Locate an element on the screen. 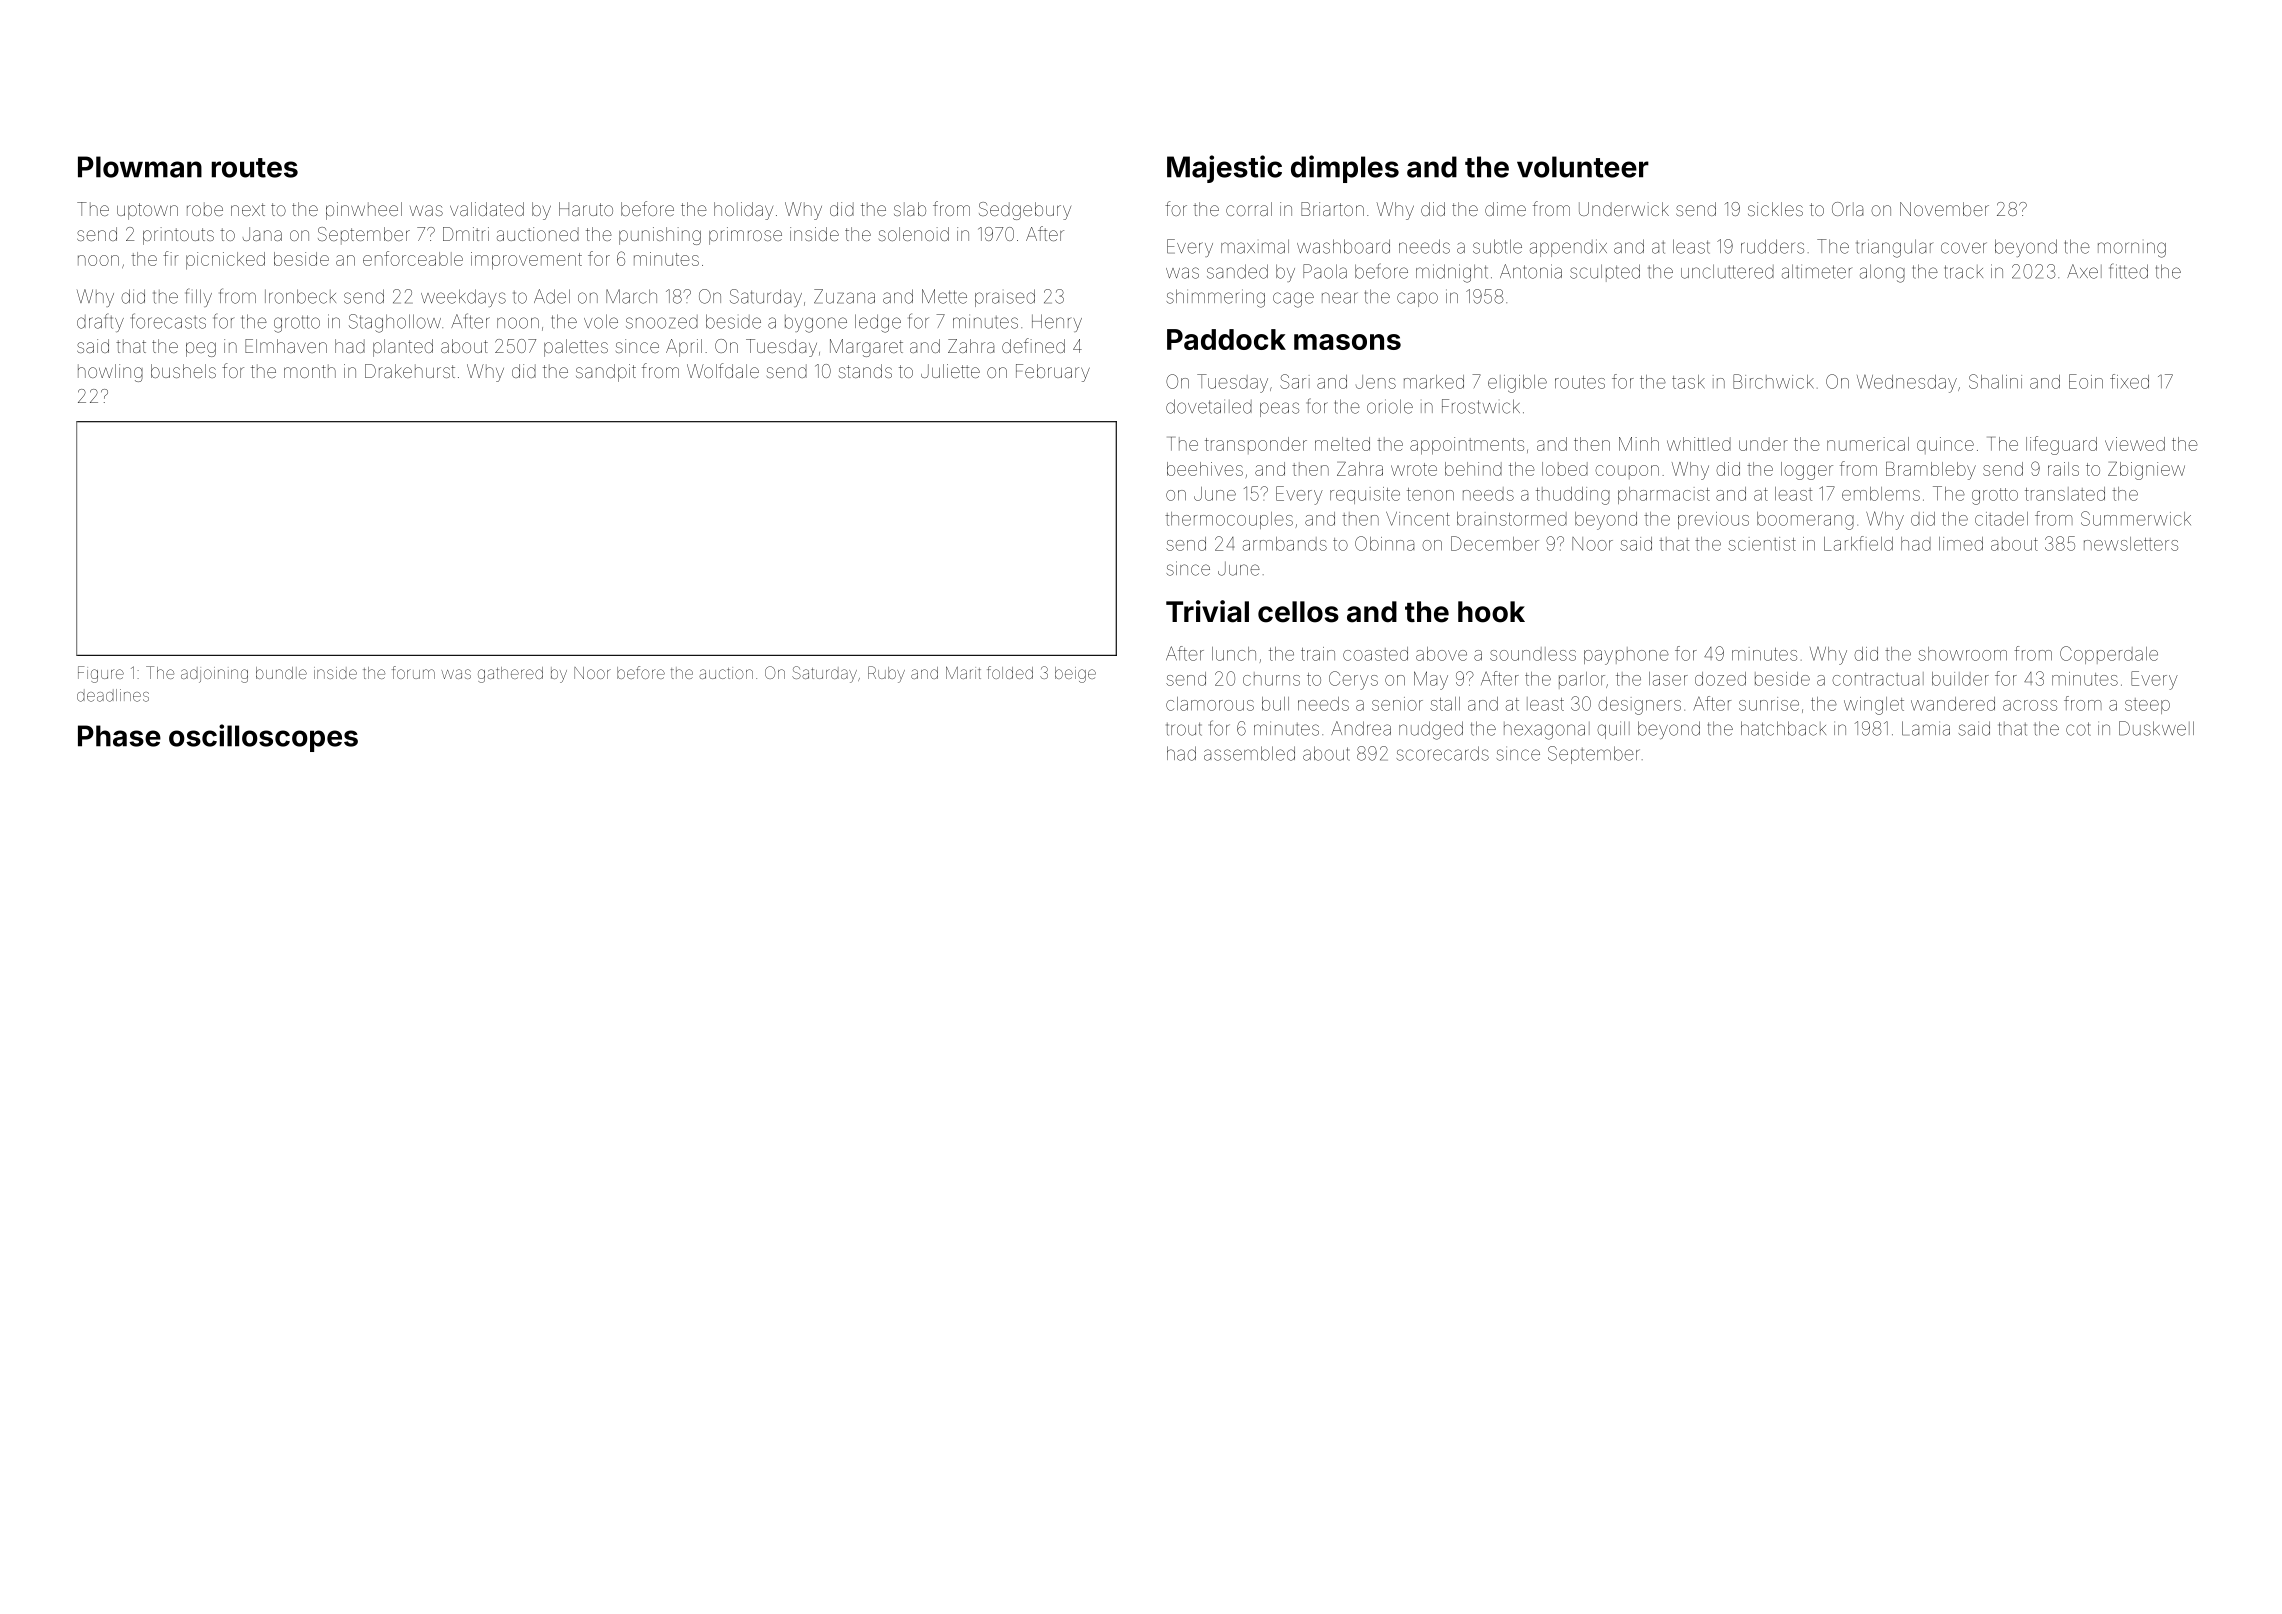 This screenshot has height=1614, width=2282. Plowman is located at coordinates (140, 167).
